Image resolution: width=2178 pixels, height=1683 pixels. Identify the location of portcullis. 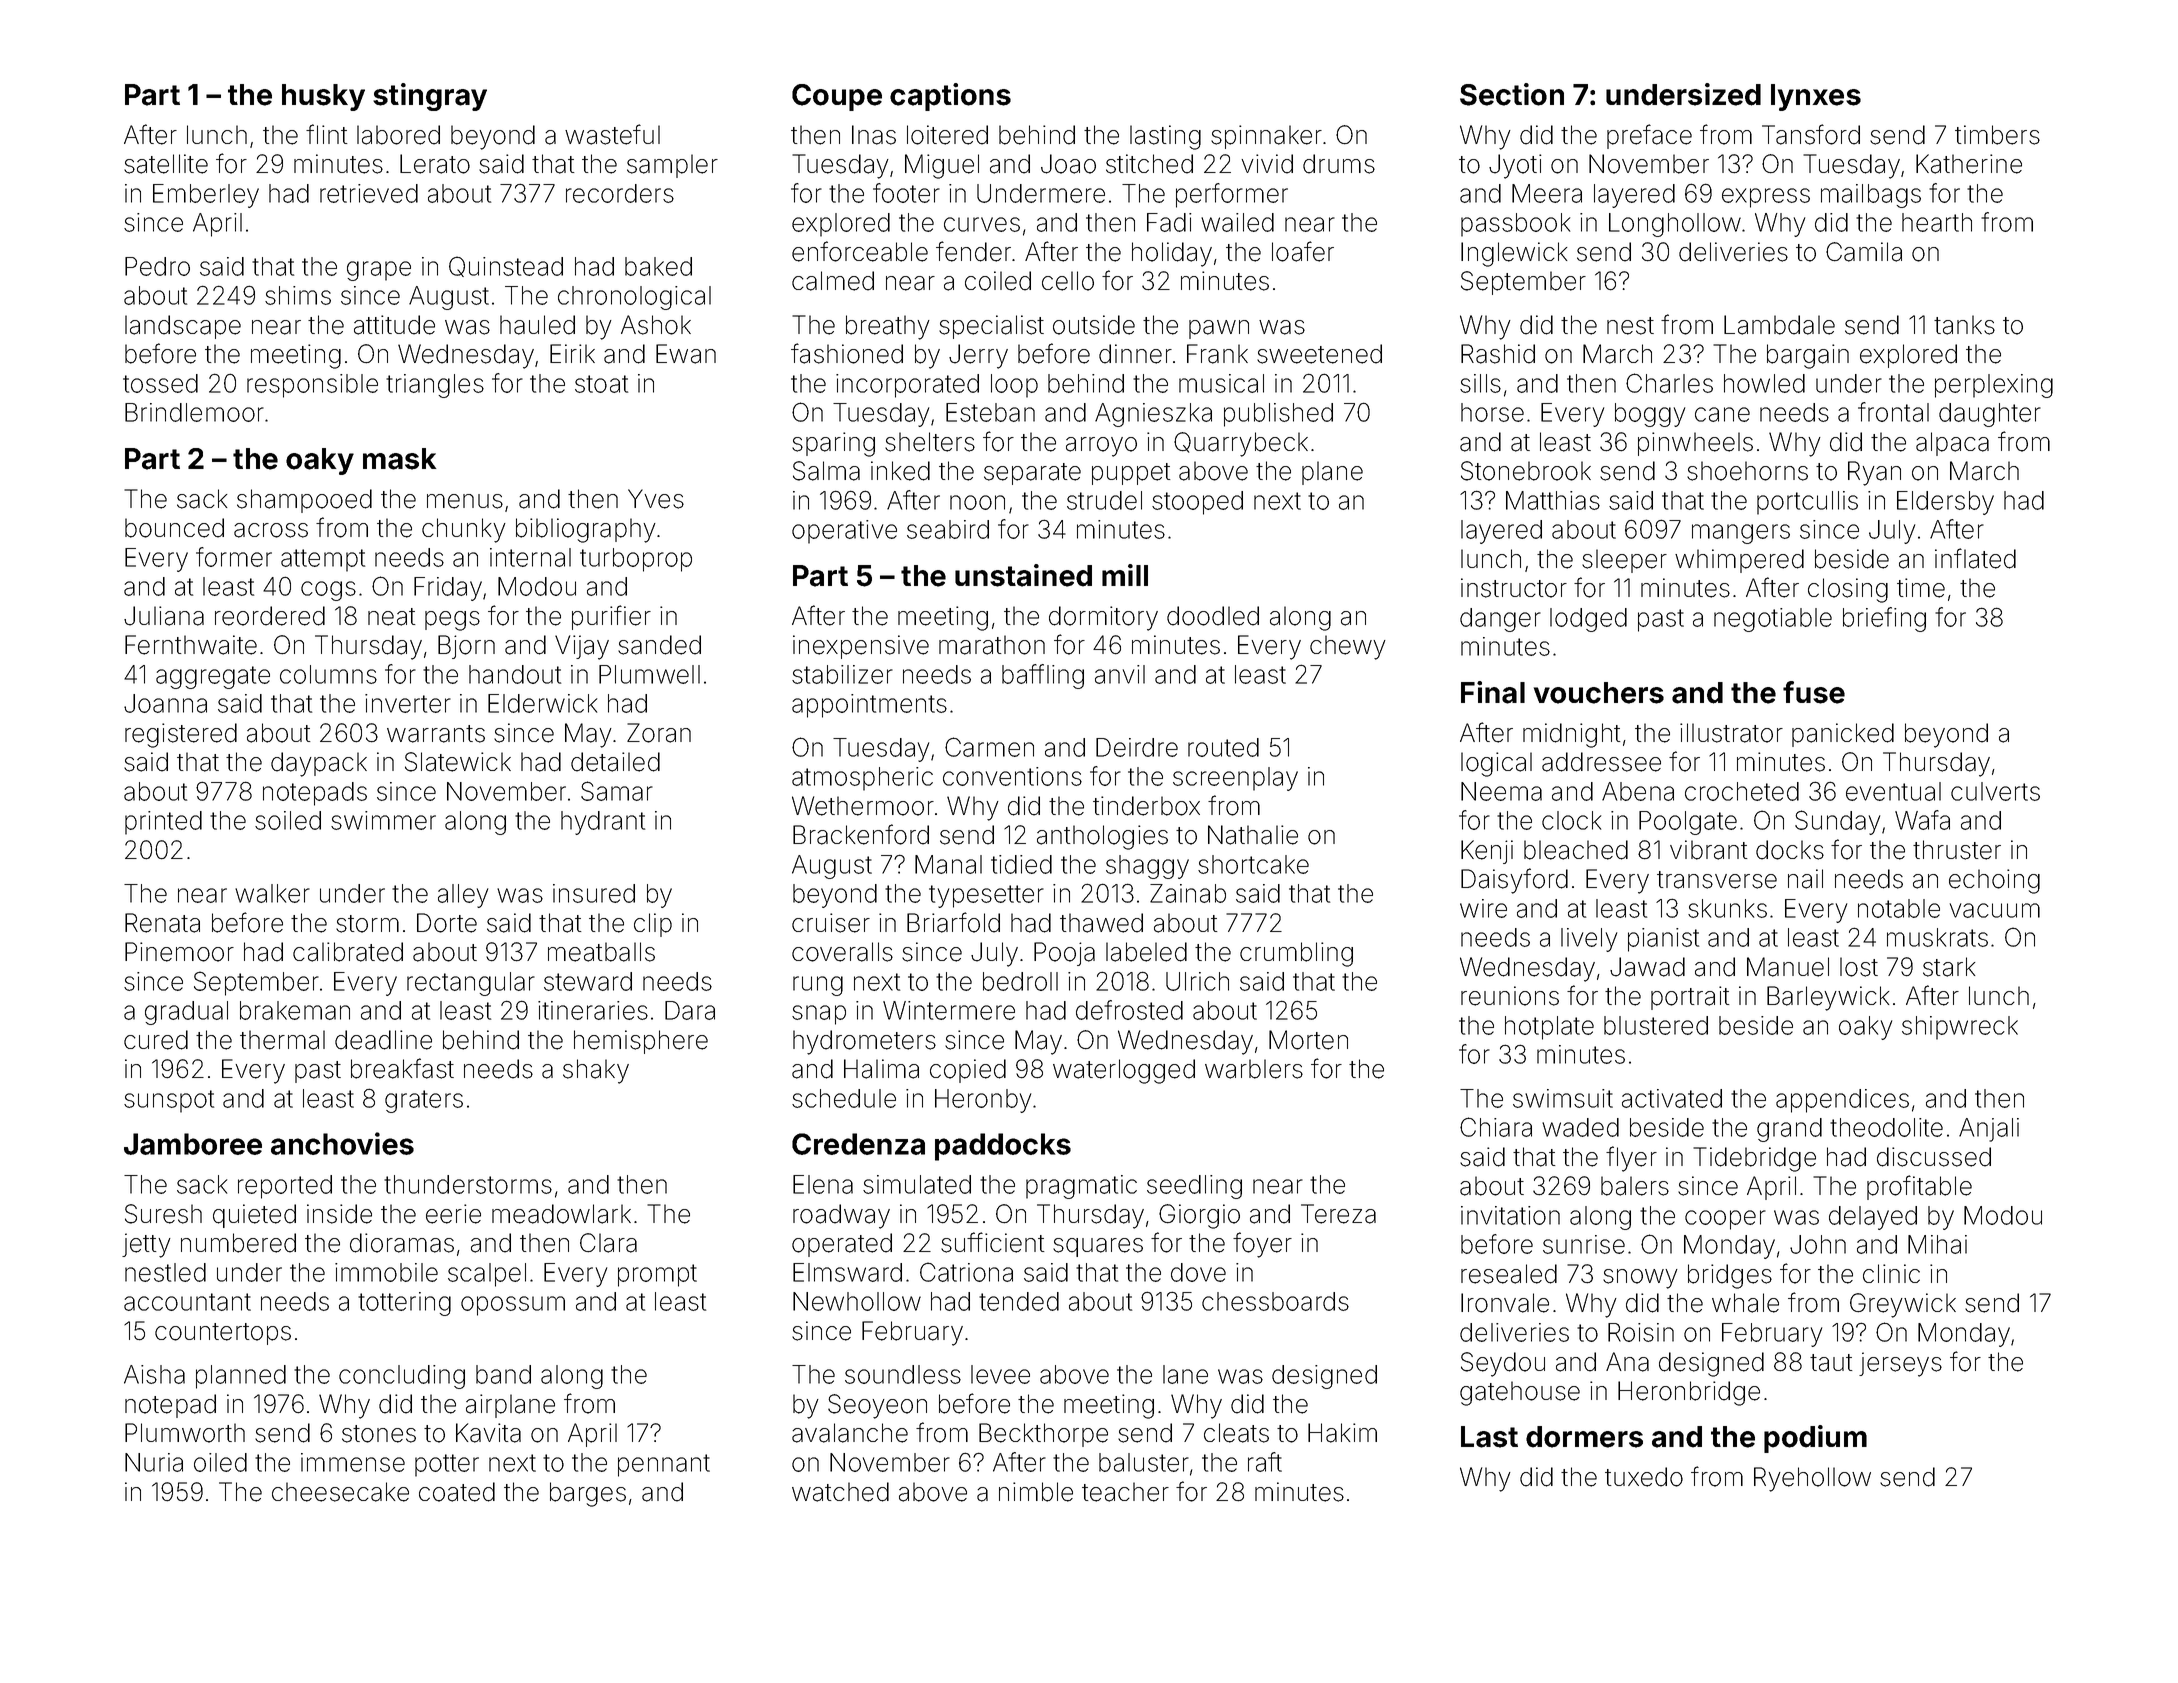
(1807, 503).
